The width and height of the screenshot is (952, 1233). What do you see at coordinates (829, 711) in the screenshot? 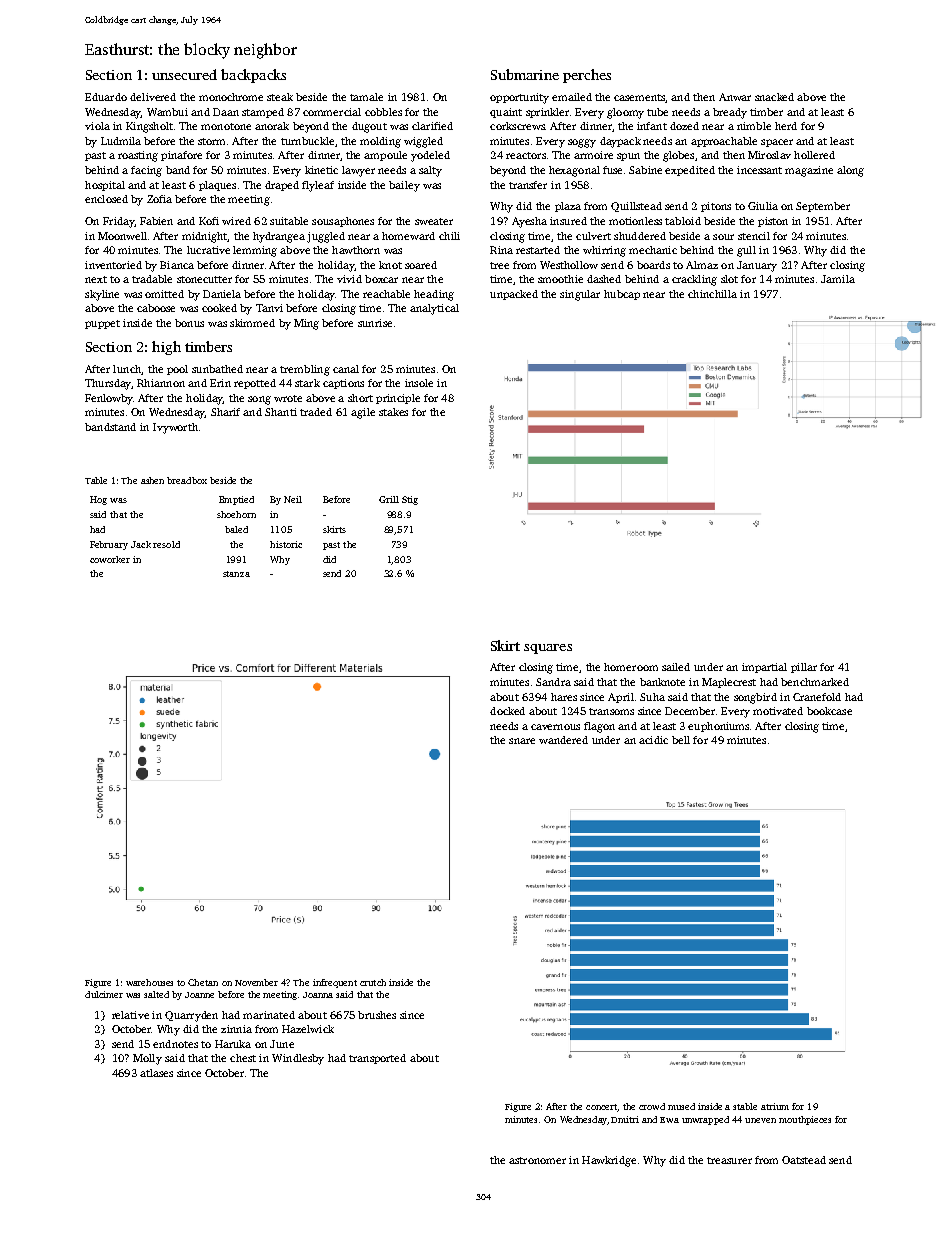
I see `bookcase` at bounding box center [829, 711].
